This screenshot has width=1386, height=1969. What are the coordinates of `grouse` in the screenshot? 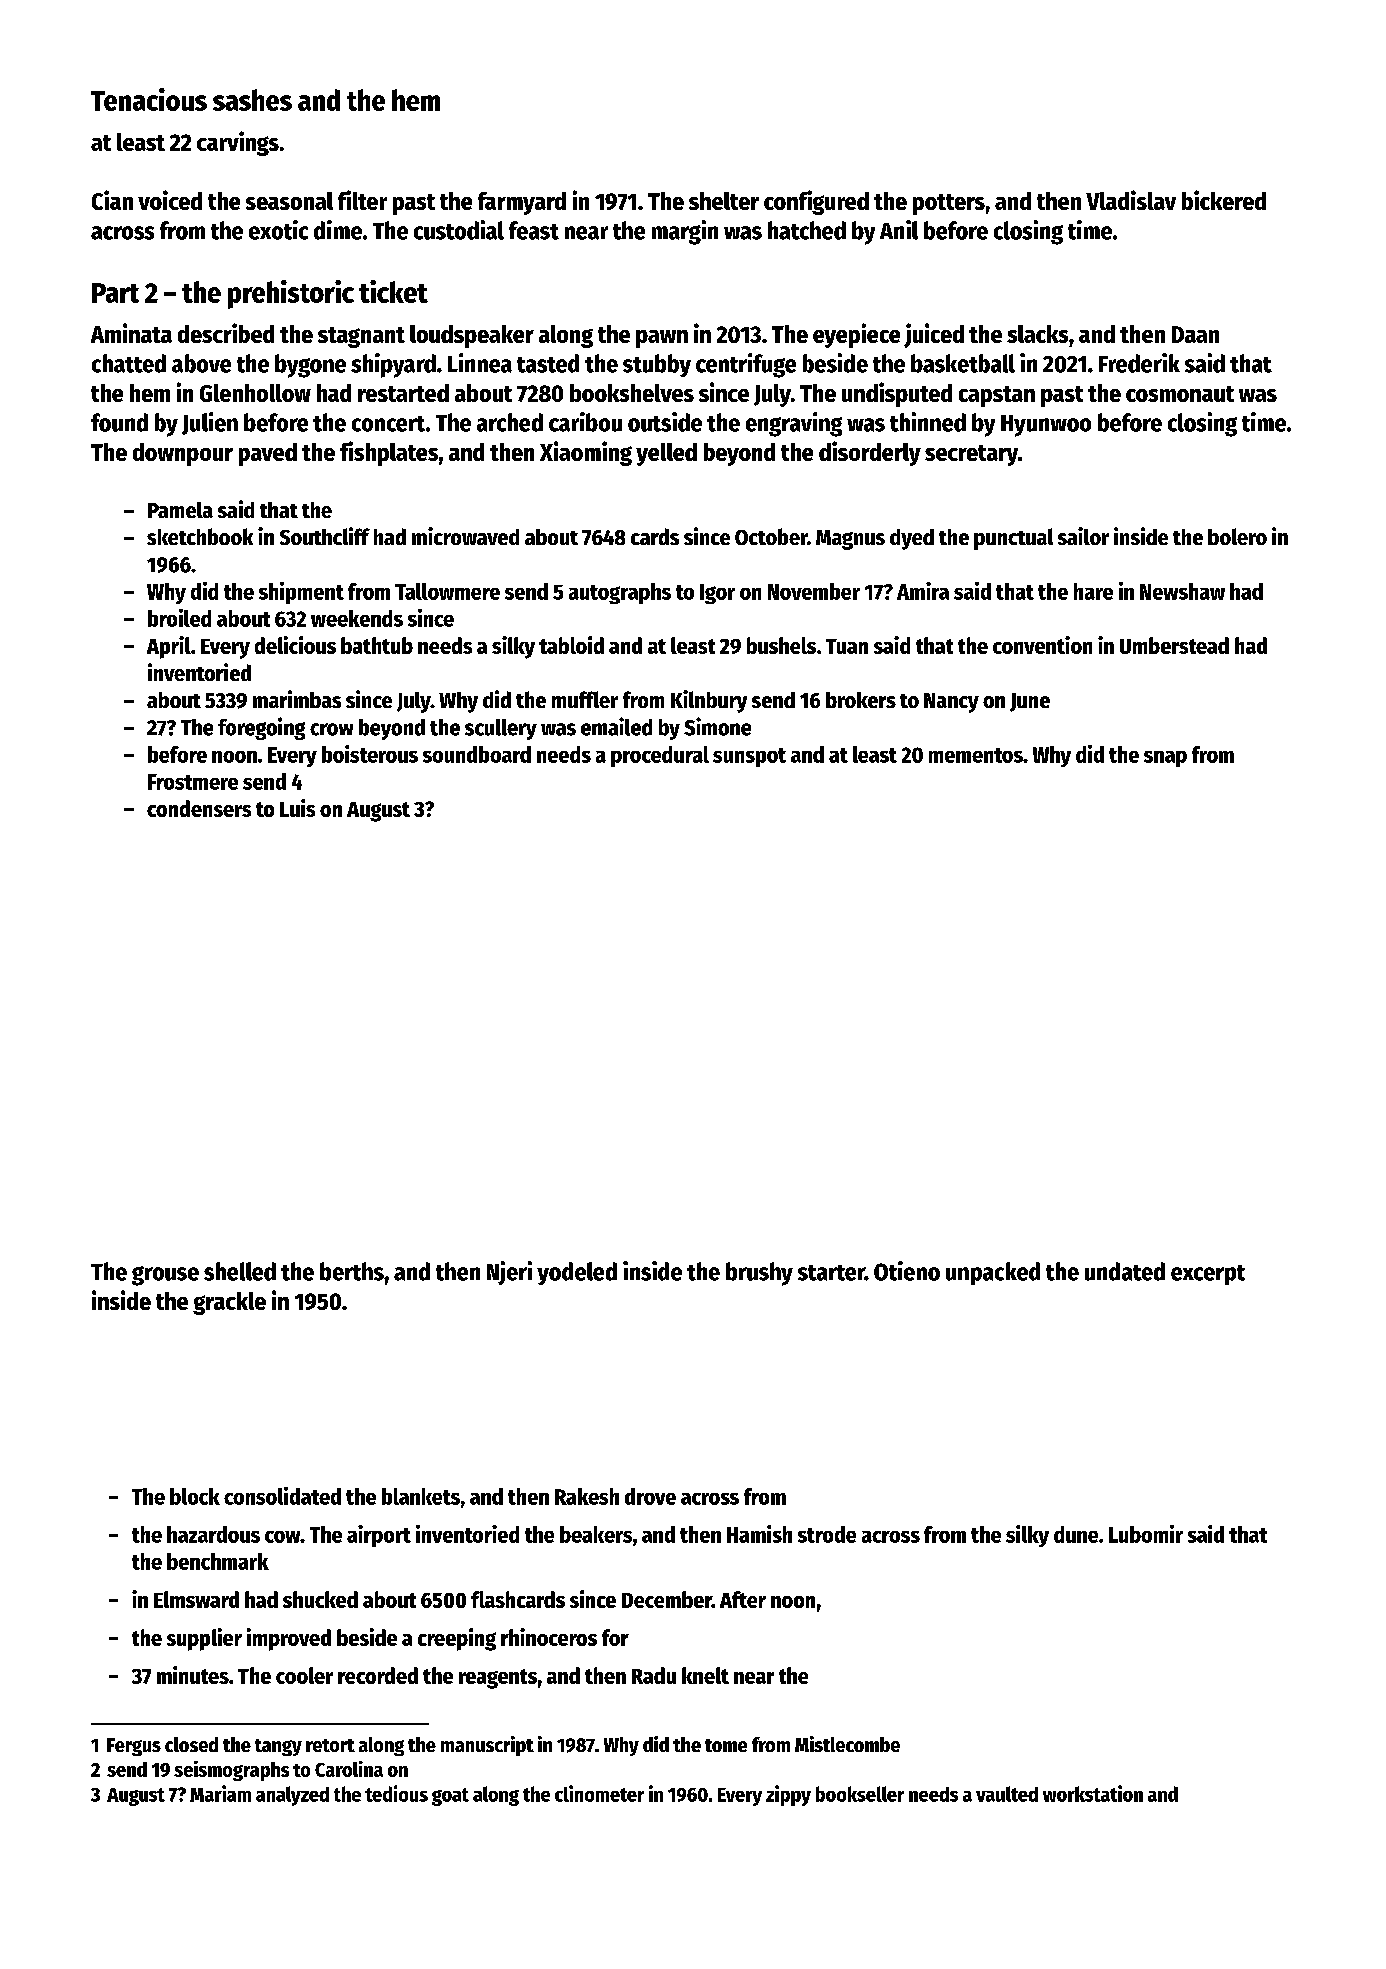 It's located at (165, 1276).
